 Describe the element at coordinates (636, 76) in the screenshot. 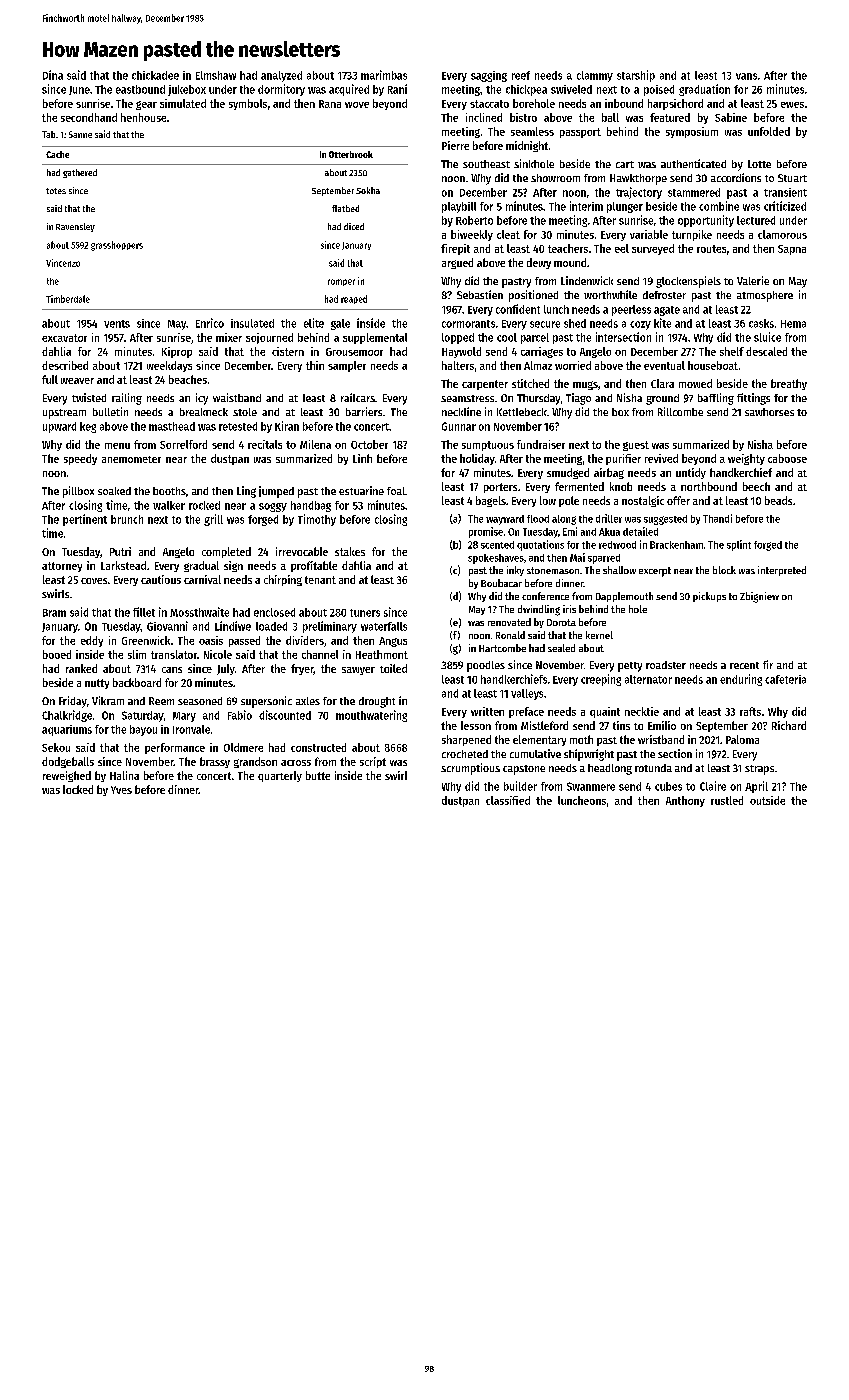

I see `starship` at that location.
